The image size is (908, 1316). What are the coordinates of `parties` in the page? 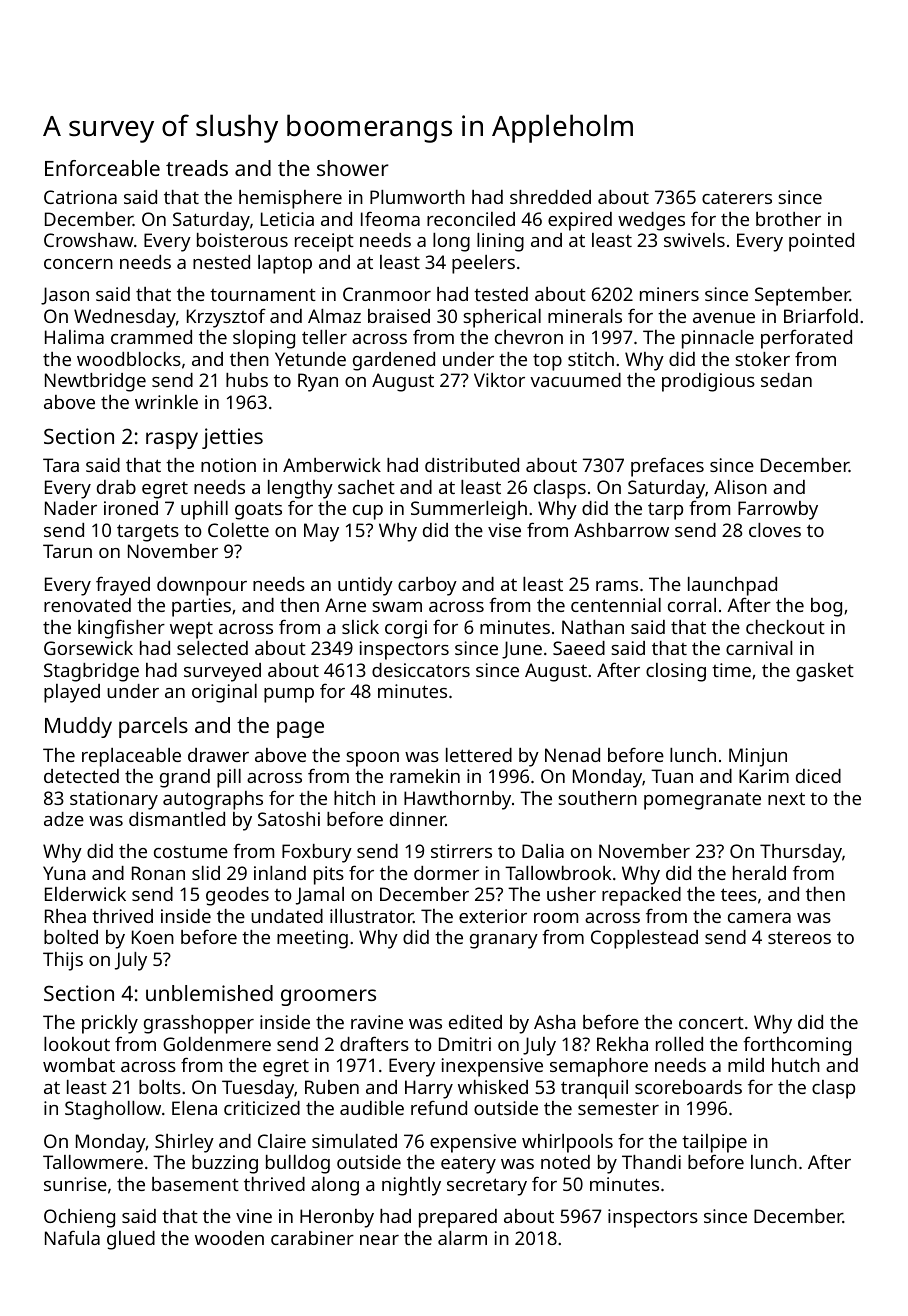 It's located at (201, 607).
